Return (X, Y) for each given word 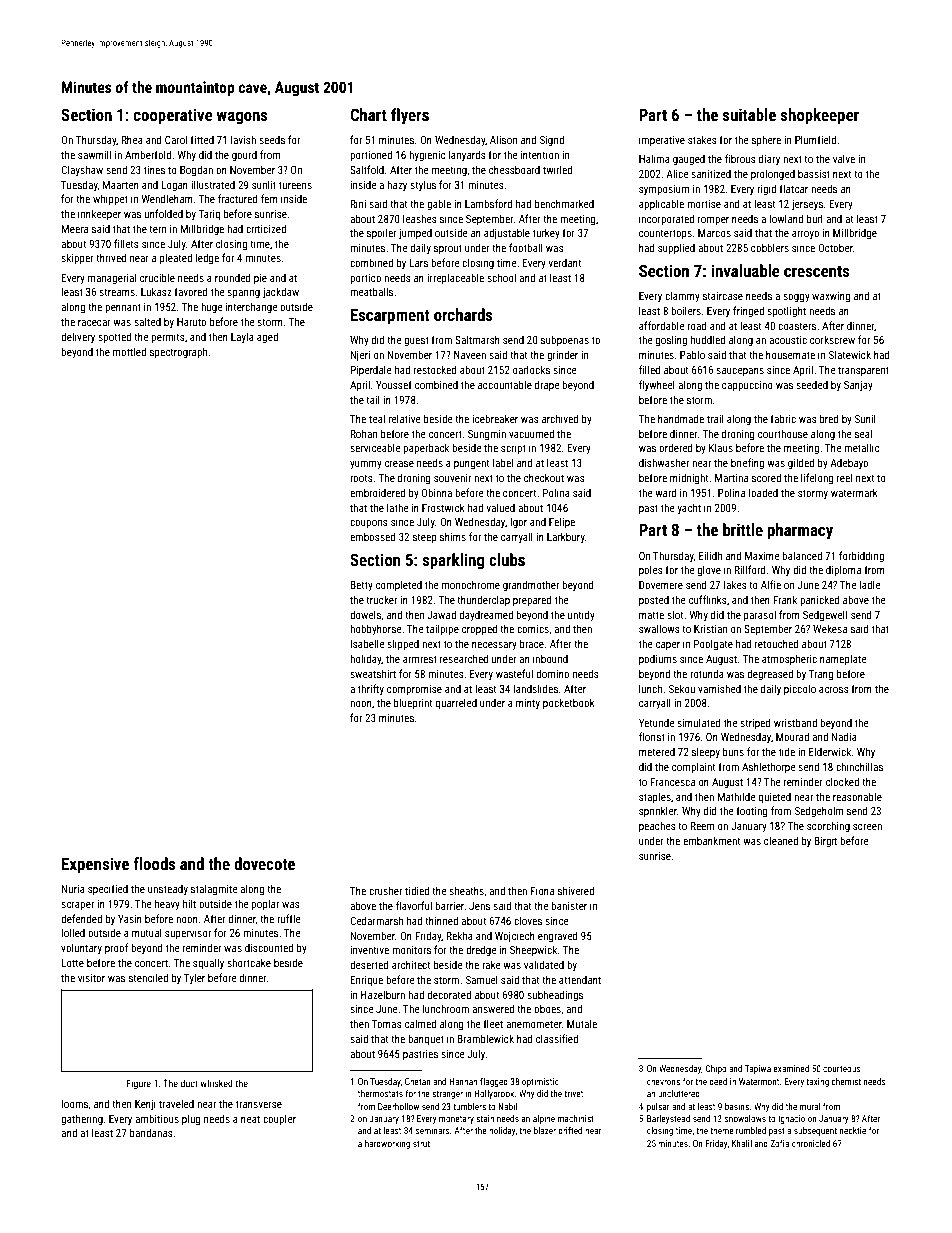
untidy (581, 615)
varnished (719, 688)
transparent (863, 371)
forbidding (861, 557)
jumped (415, 233)
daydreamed (486, 615)
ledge (207, 258)
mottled (129, 351)
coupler (279, 1119)
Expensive (95, 865)
